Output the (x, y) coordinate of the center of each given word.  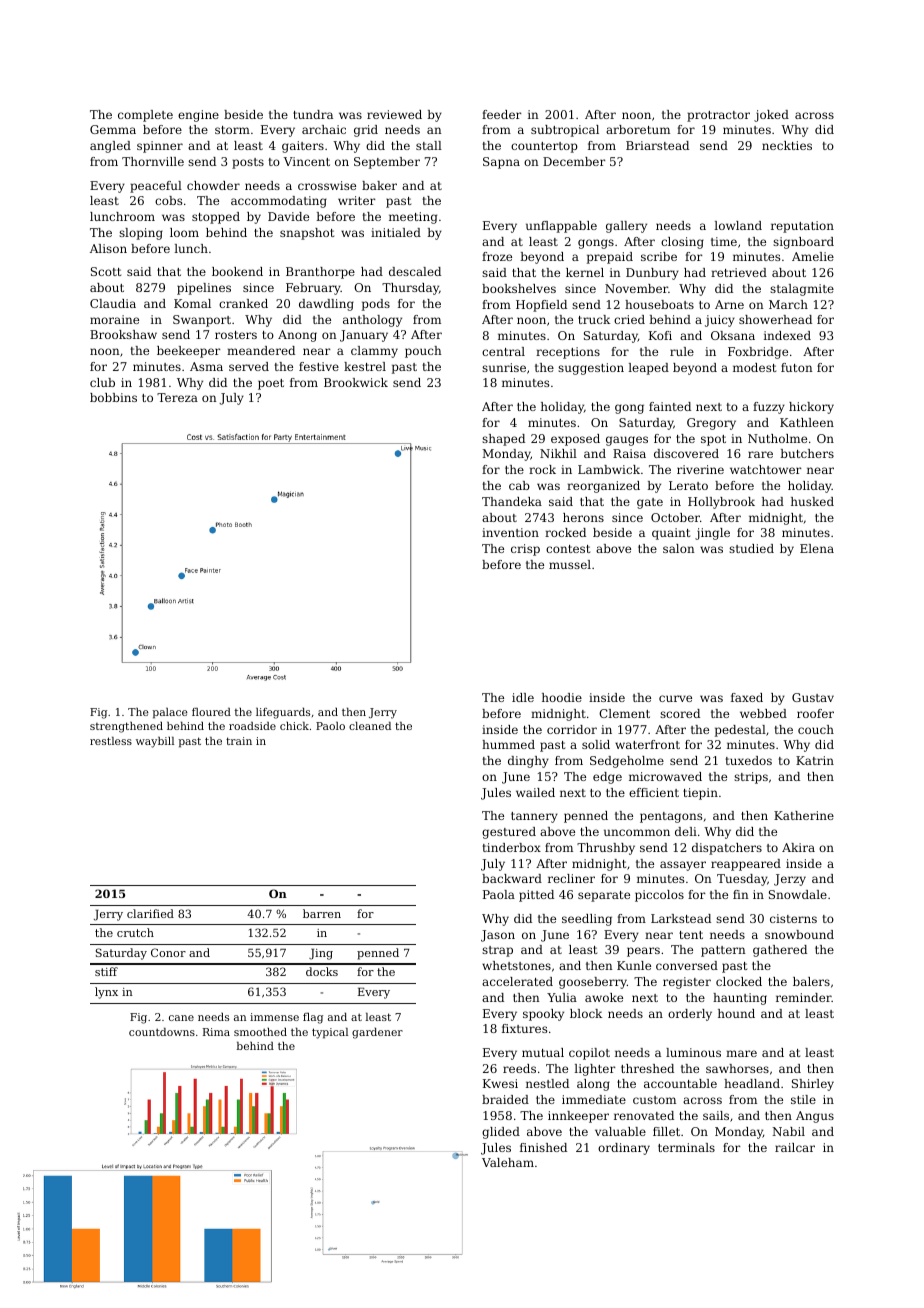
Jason (498, 936)
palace (170, 713)
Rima (216, 1032)
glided (501, 1133)
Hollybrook (721, 503)
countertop (544, 147)
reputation (802, 227)
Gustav (813, 697)
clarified (150, 913)
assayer (683, 866)
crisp (525, 550)
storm (232, 130)
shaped (503, 440)
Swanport (202, 321)
